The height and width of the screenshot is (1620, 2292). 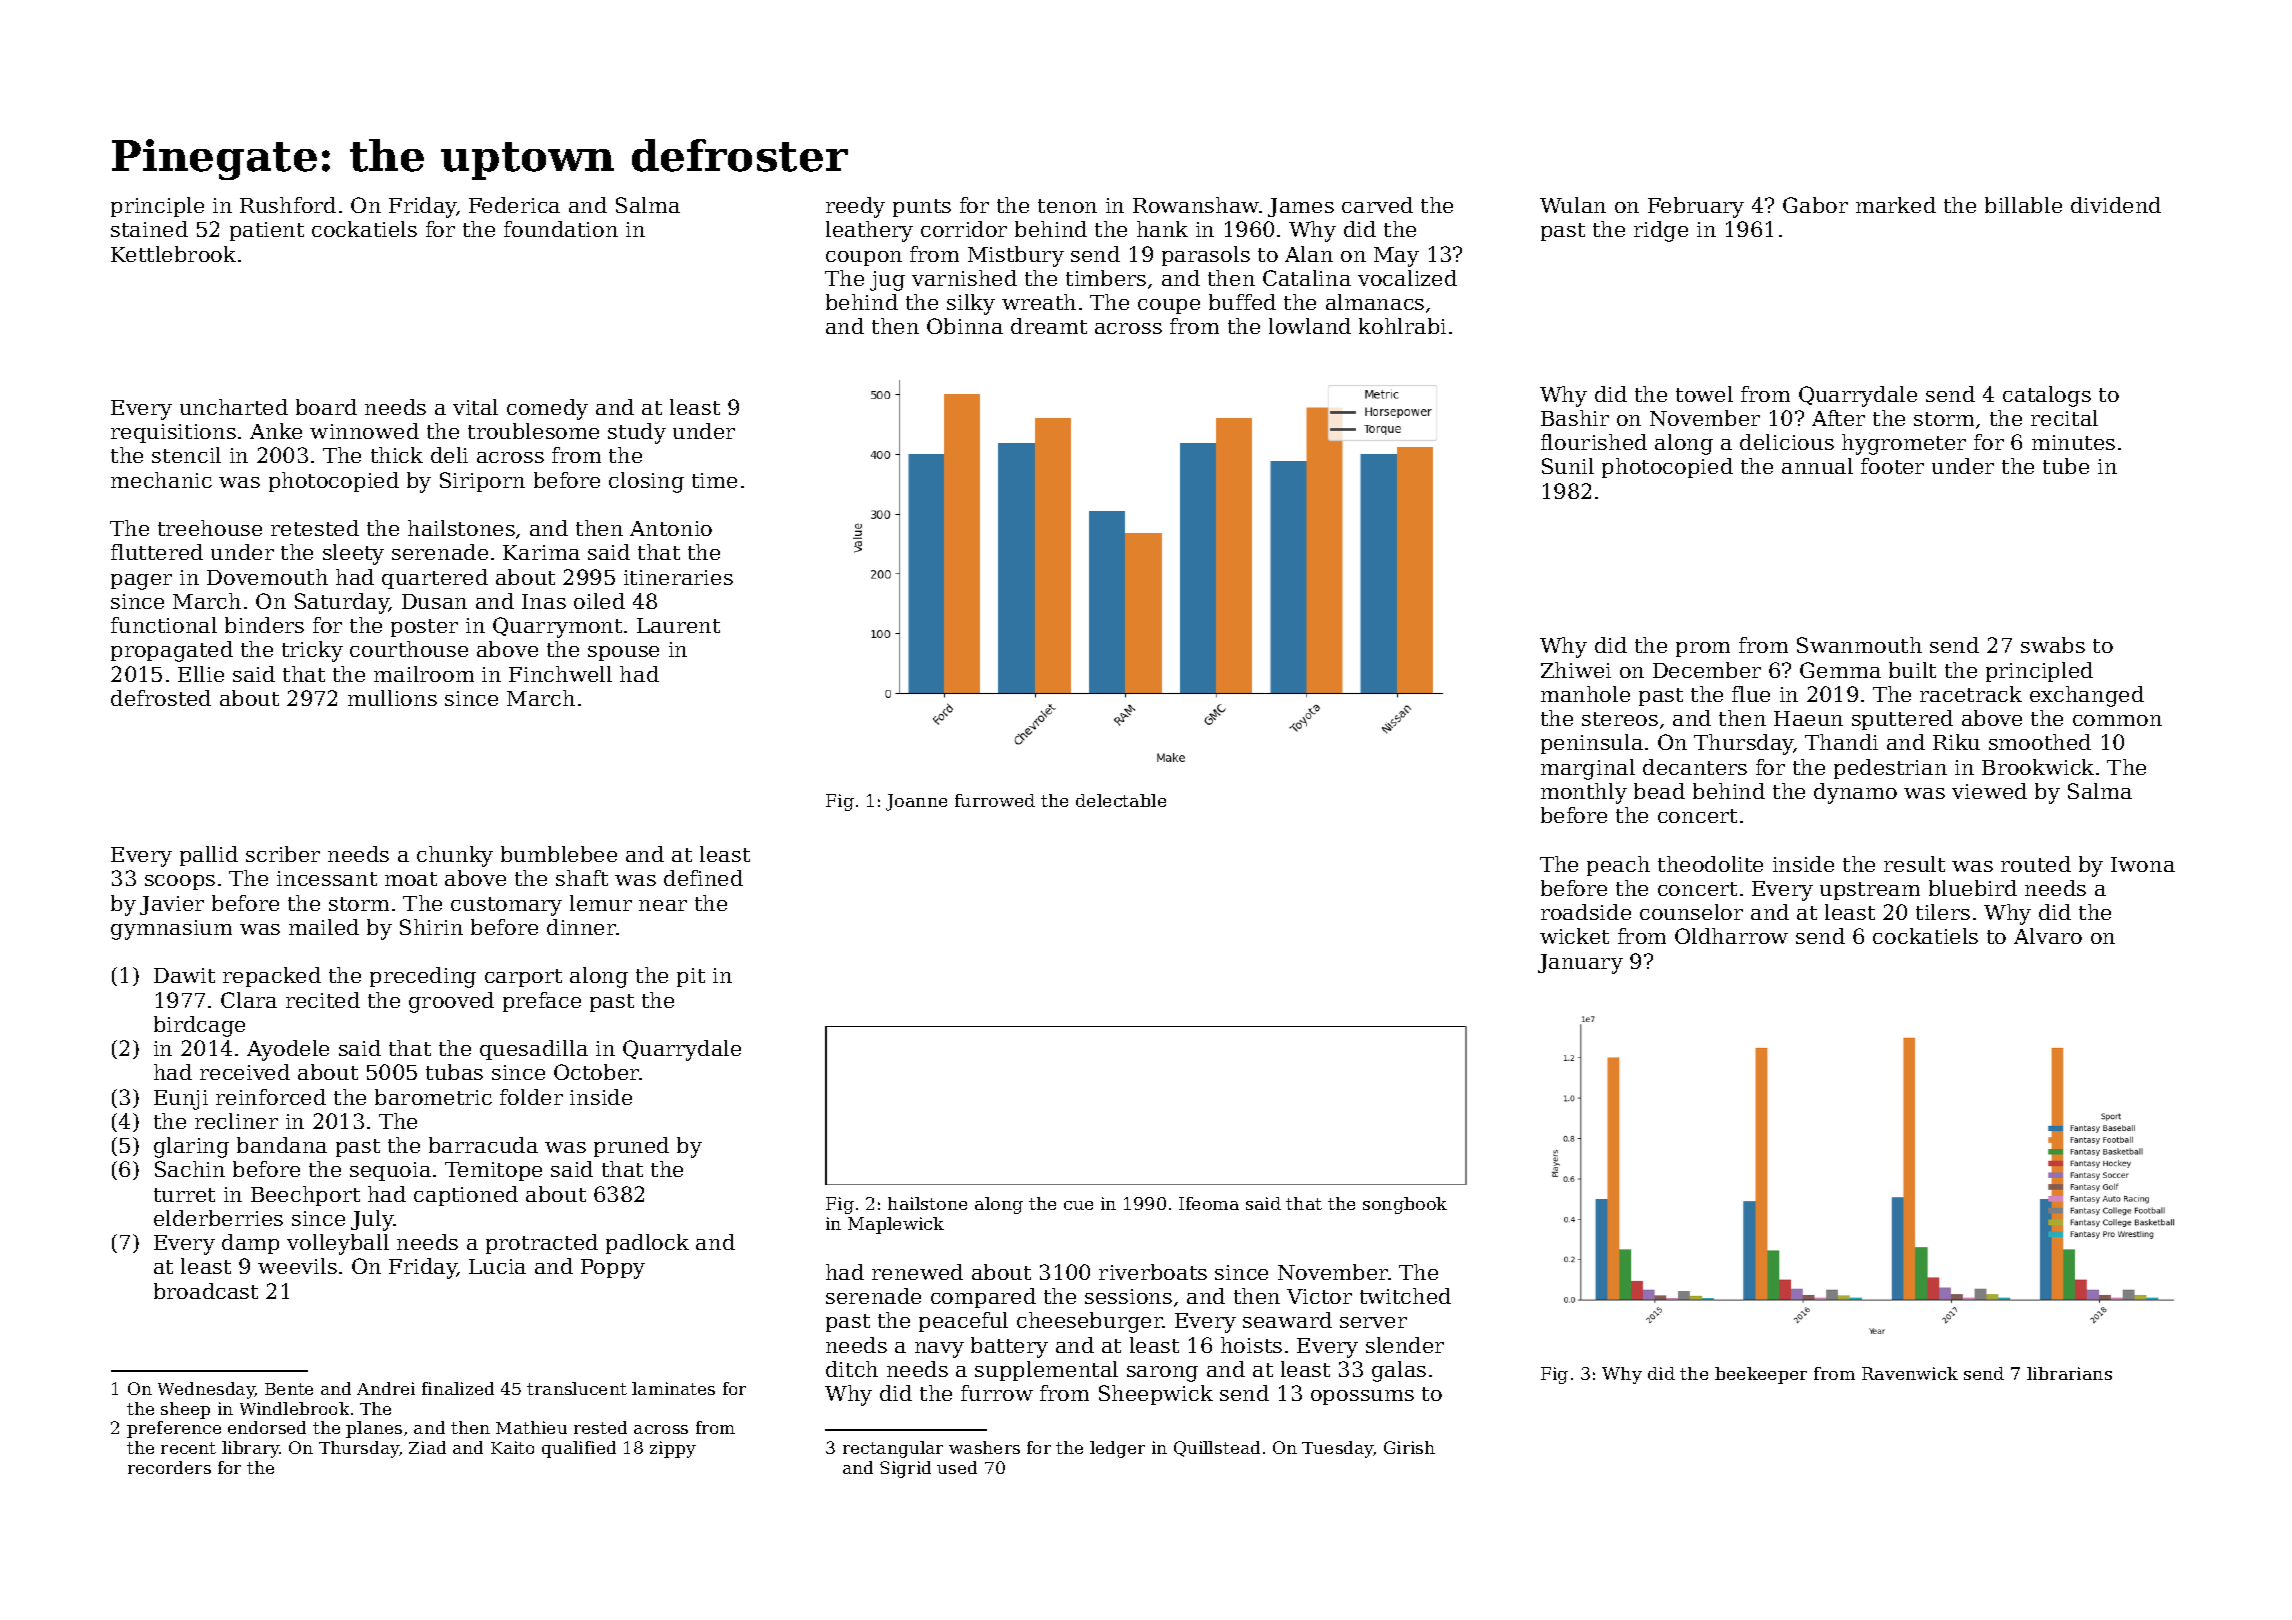 What do you see at coordinates (188, 1448) in the screenshot?
I see `recent` at bounding box center [188, 1448].
